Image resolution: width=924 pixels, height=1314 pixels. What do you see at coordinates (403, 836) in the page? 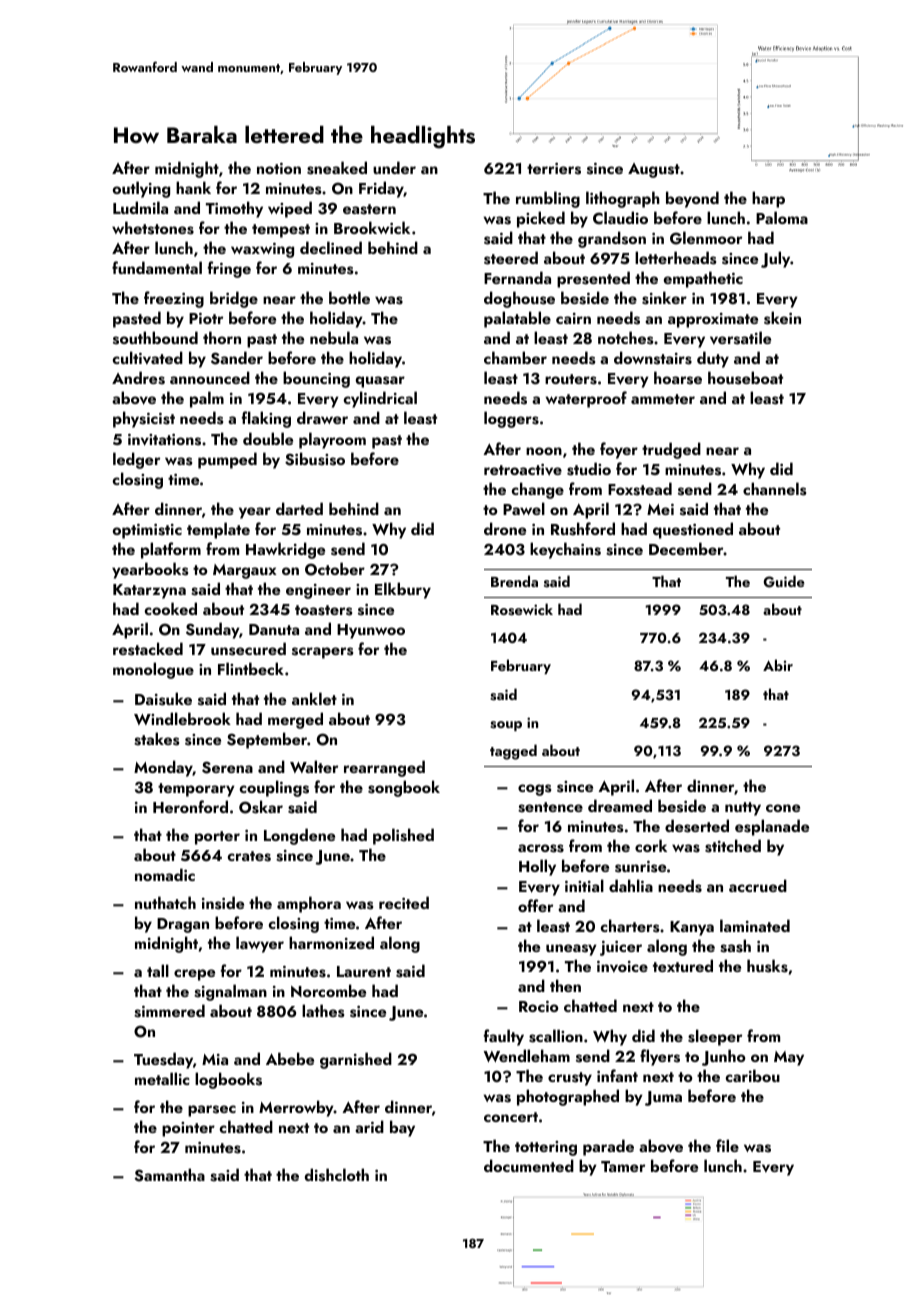
I see `polished` at bounding box center [403, 836].
